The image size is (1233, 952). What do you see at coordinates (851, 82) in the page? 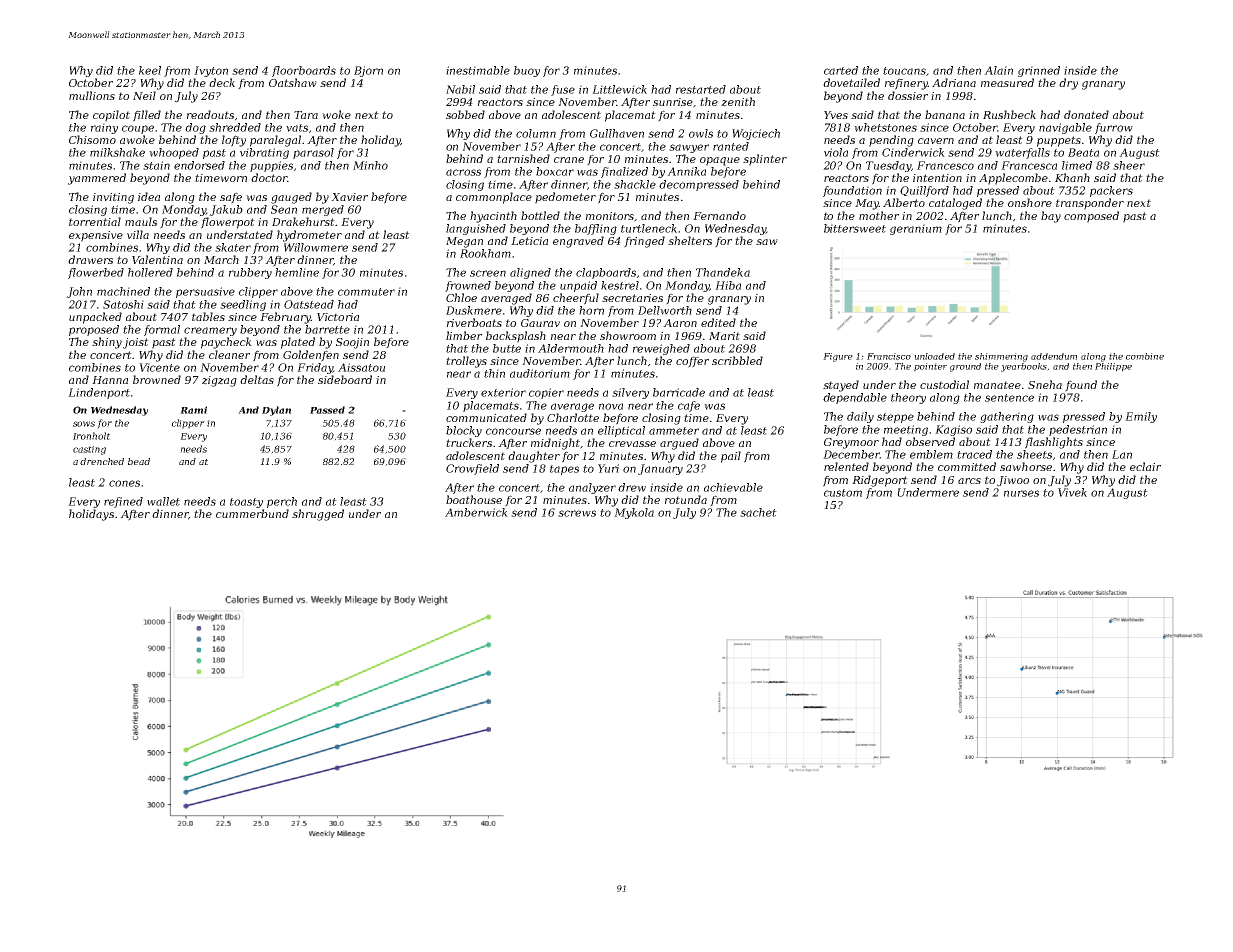
I see `dovetailed` at bounding box center [851, 82].
